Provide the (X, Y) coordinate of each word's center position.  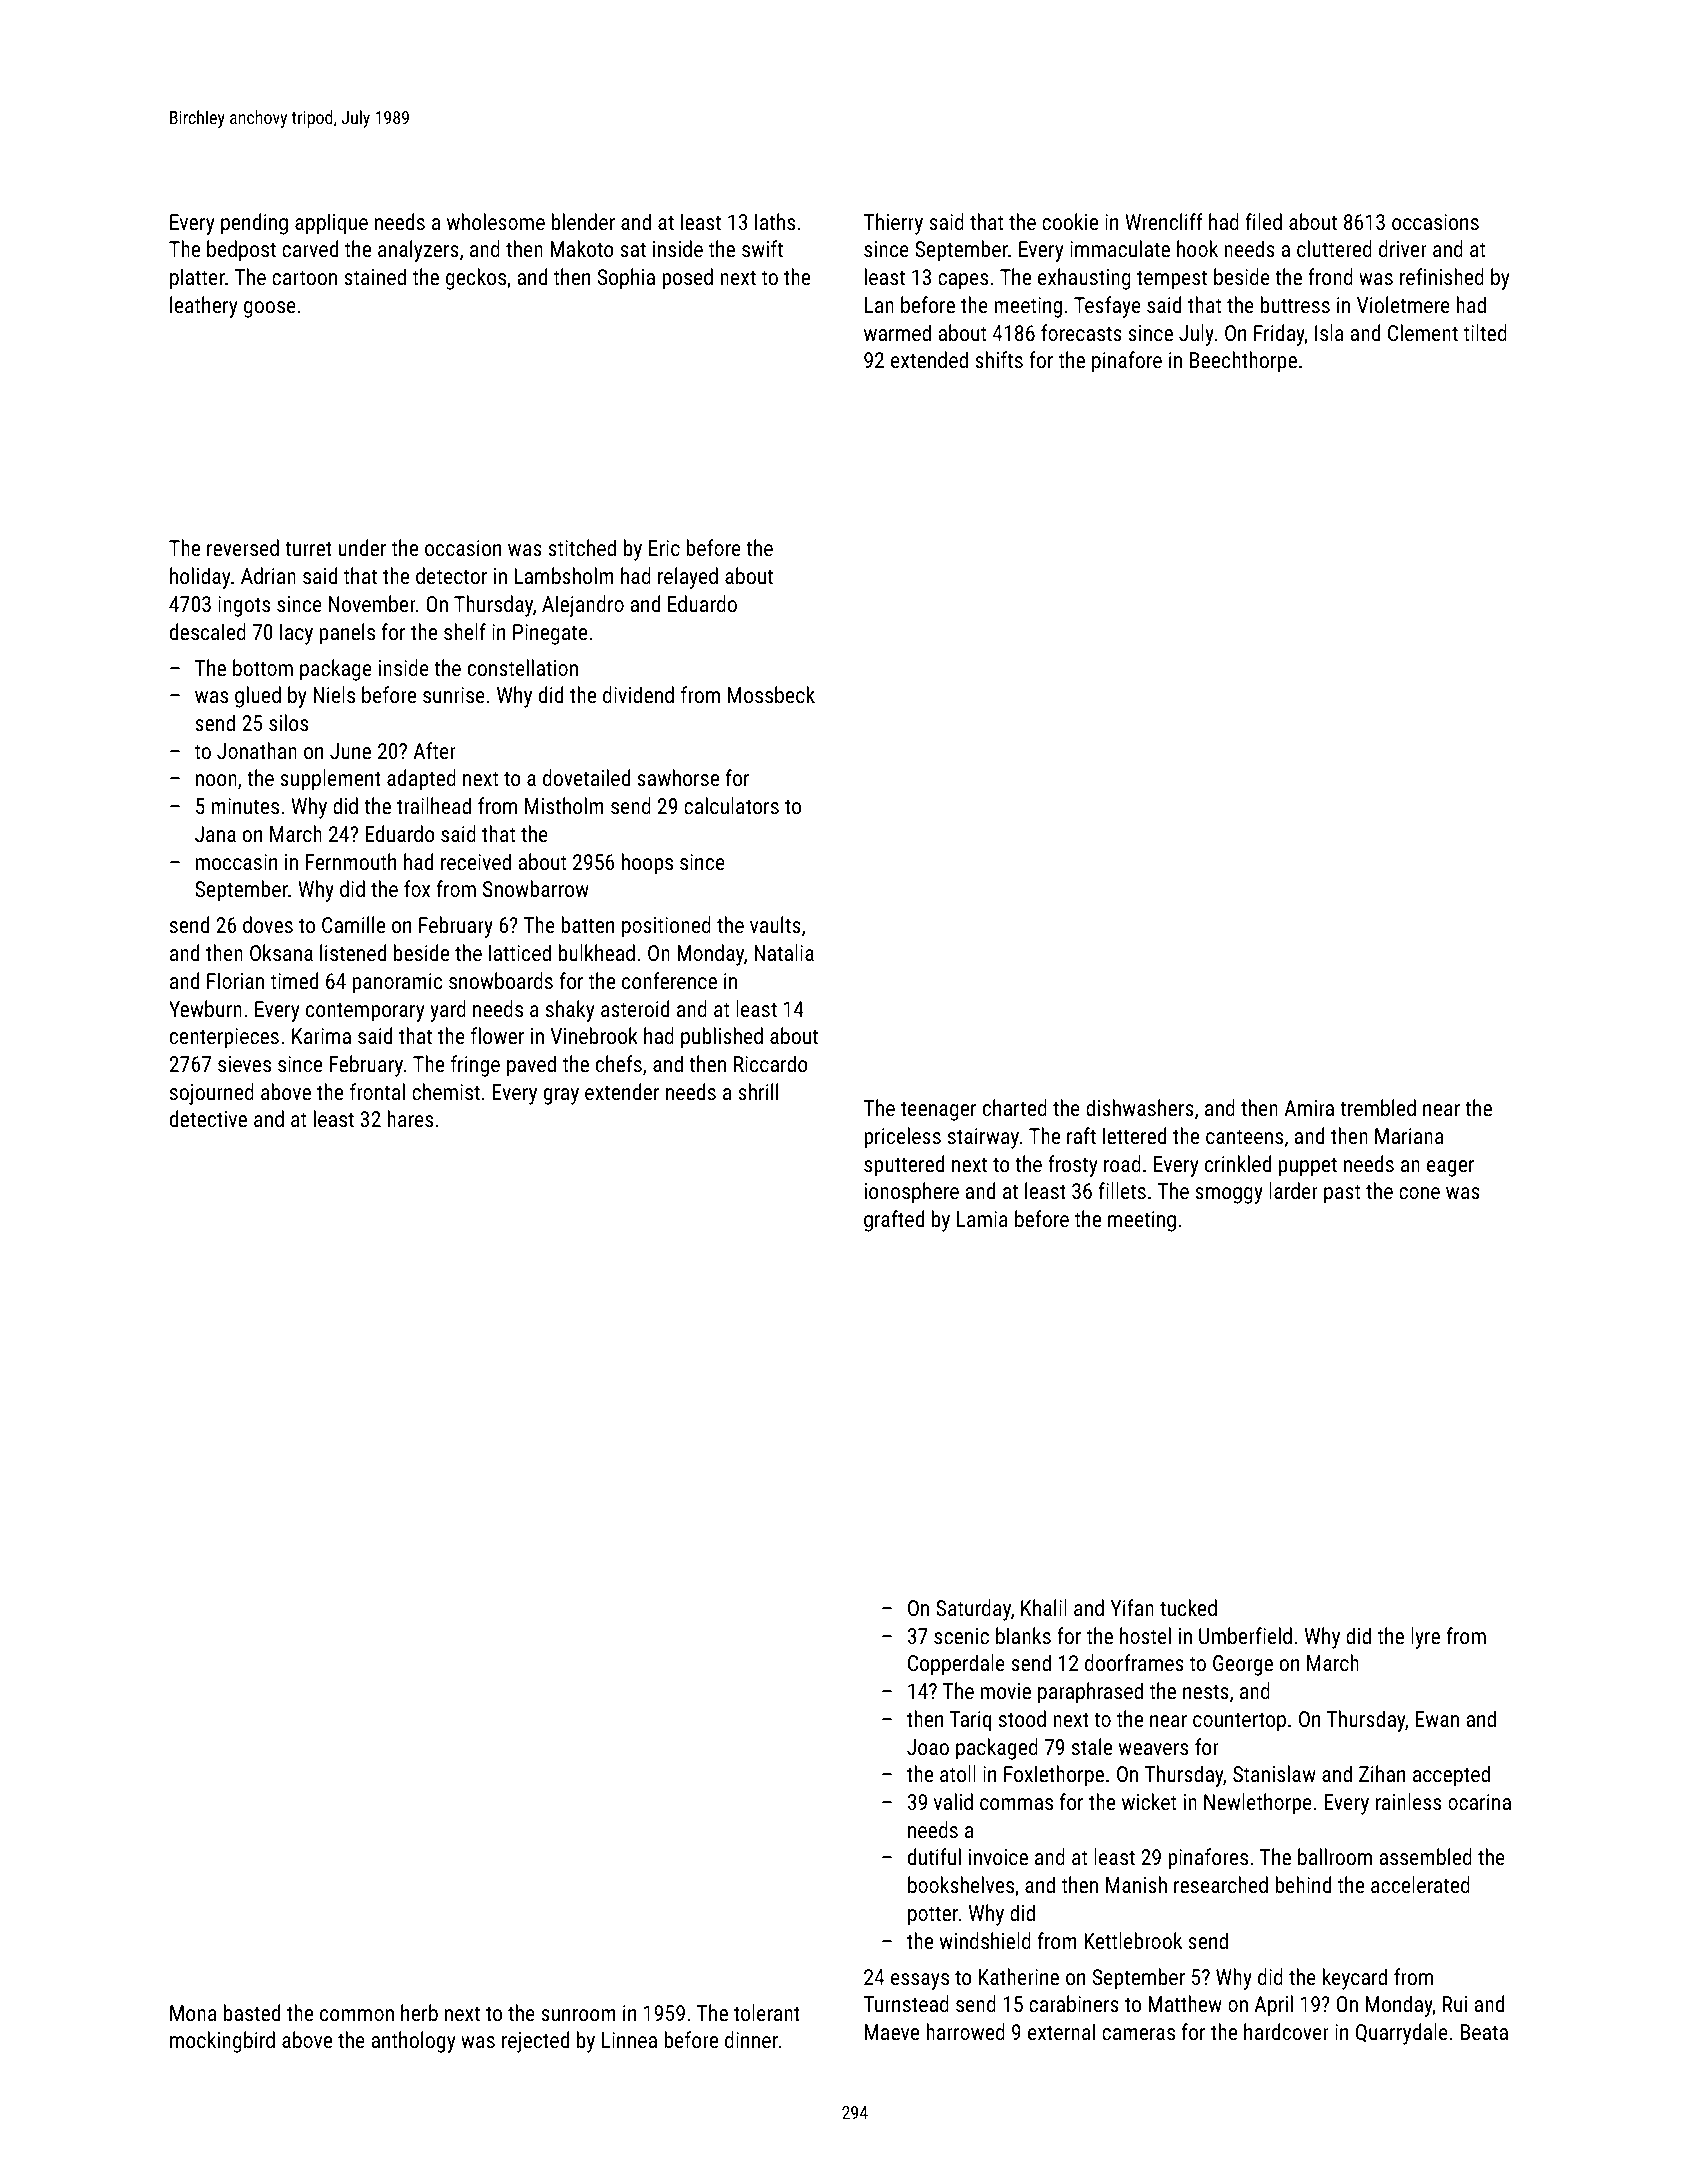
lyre (1425, 1638)
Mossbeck (771, 694)
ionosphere (912, 1193)
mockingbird (222, 2042)
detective (208, 1118)
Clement (1423, 332)
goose (270, 309)
